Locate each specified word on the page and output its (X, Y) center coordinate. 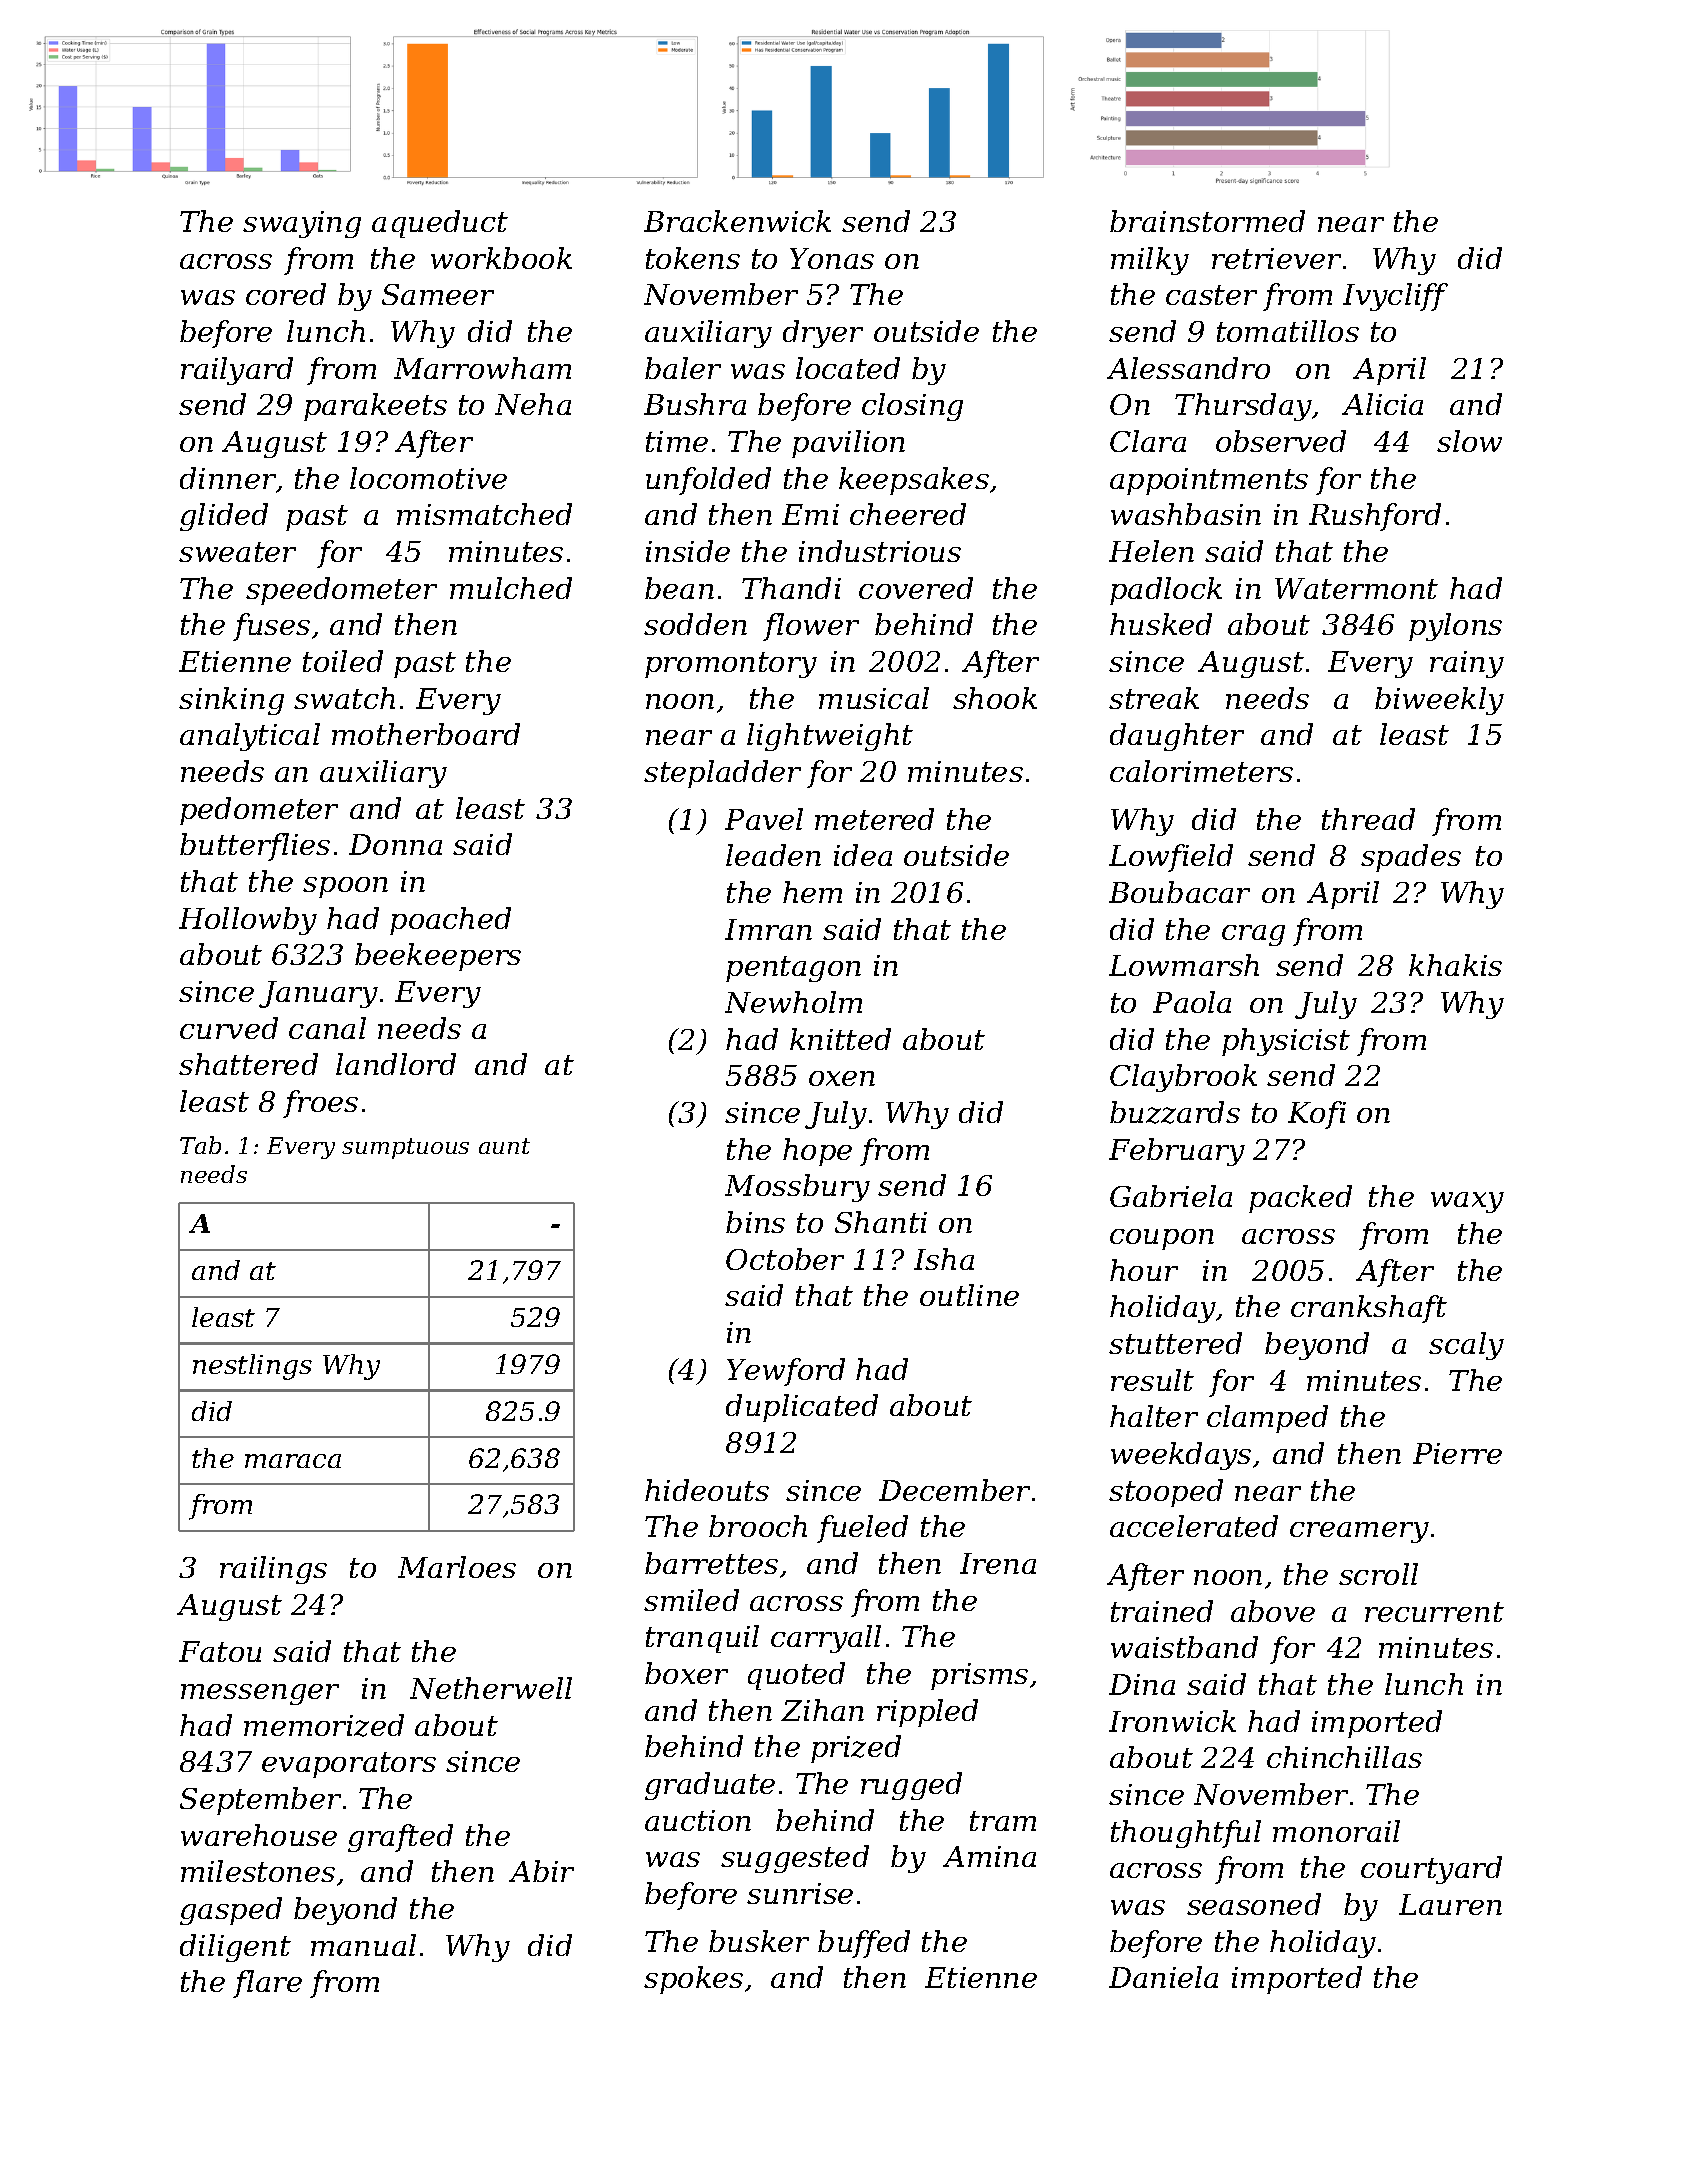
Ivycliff (1395, 297)
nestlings (252, 1367)
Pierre (1457, 1453)
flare (267, 1984)
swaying (302, 224)
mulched (511, 588)
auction (698, 1820)
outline (969, 1295)
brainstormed (1207, 221)
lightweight (830, 737)
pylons (1455, 627)
